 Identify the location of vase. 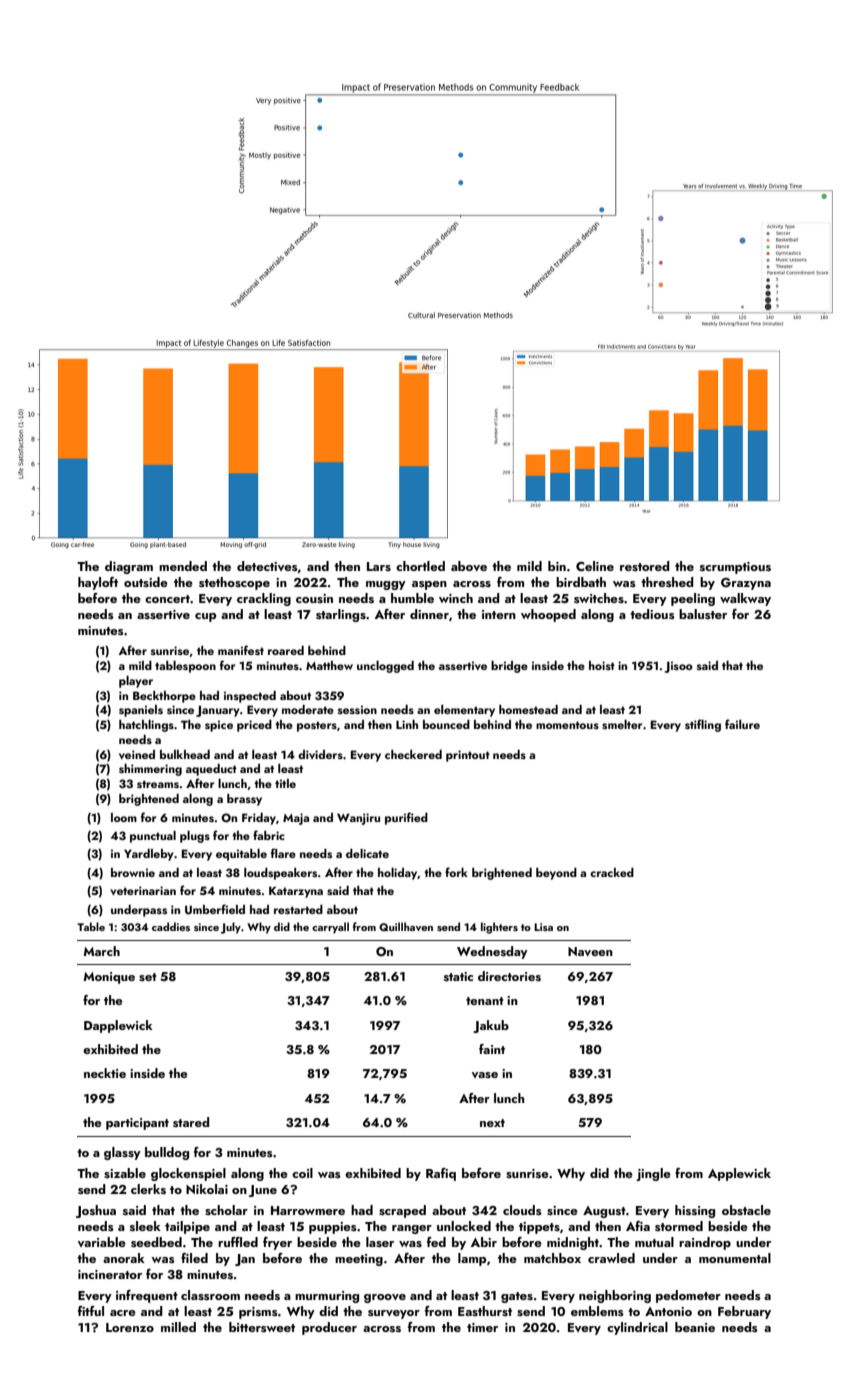
(485, 1075).
